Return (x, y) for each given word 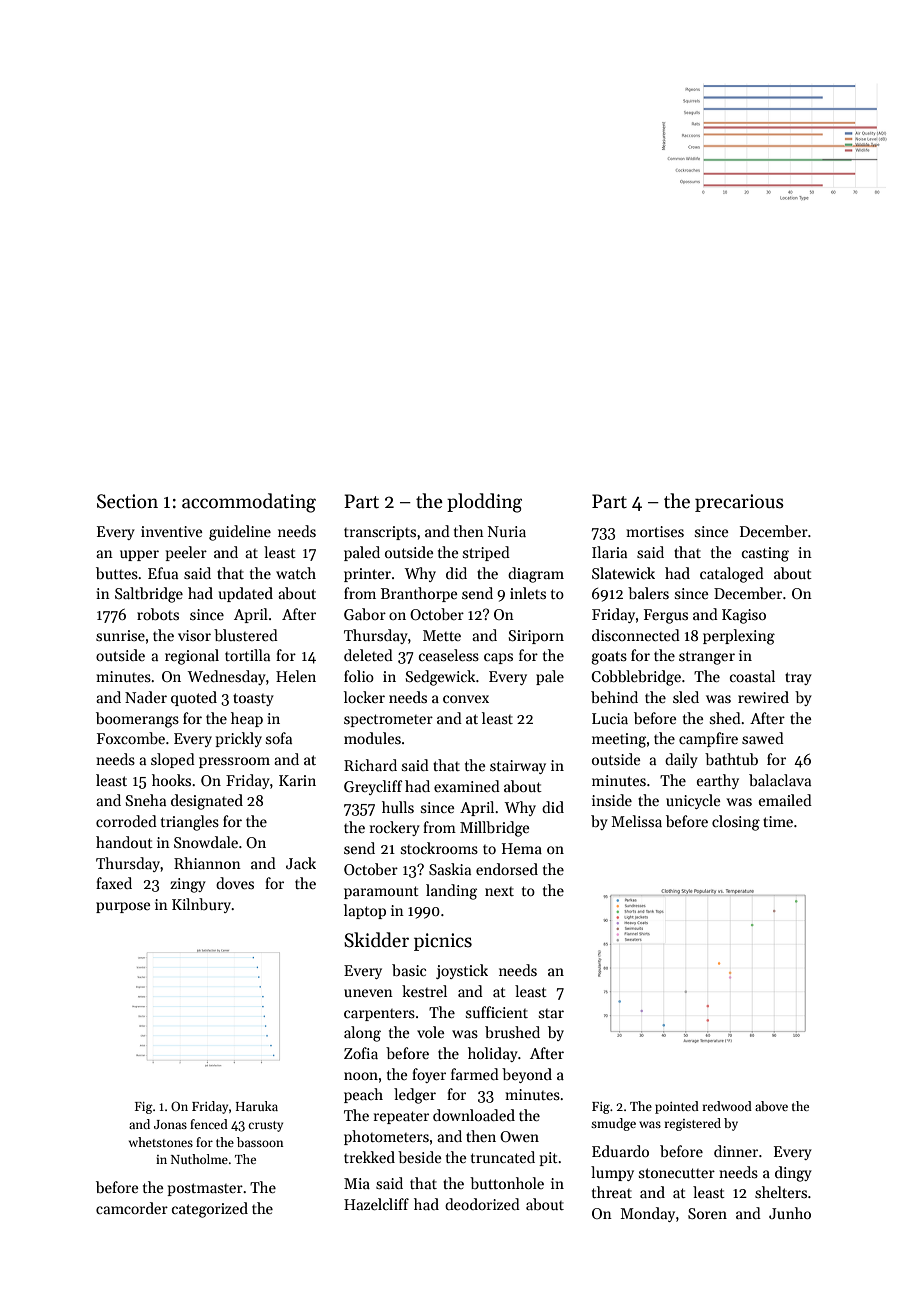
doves (235, 883)
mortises (655, 531)
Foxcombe (131, 738)
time (778, 821)
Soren (707, 1213)
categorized (210, 1210)
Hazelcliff (376, 1204)
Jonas (170, 1124)
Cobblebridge (636, 678)
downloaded (474, 1115)
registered (692, 1124)
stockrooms (439, 848)
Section (127, 501)
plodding (484, 503)
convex (466, 699)
